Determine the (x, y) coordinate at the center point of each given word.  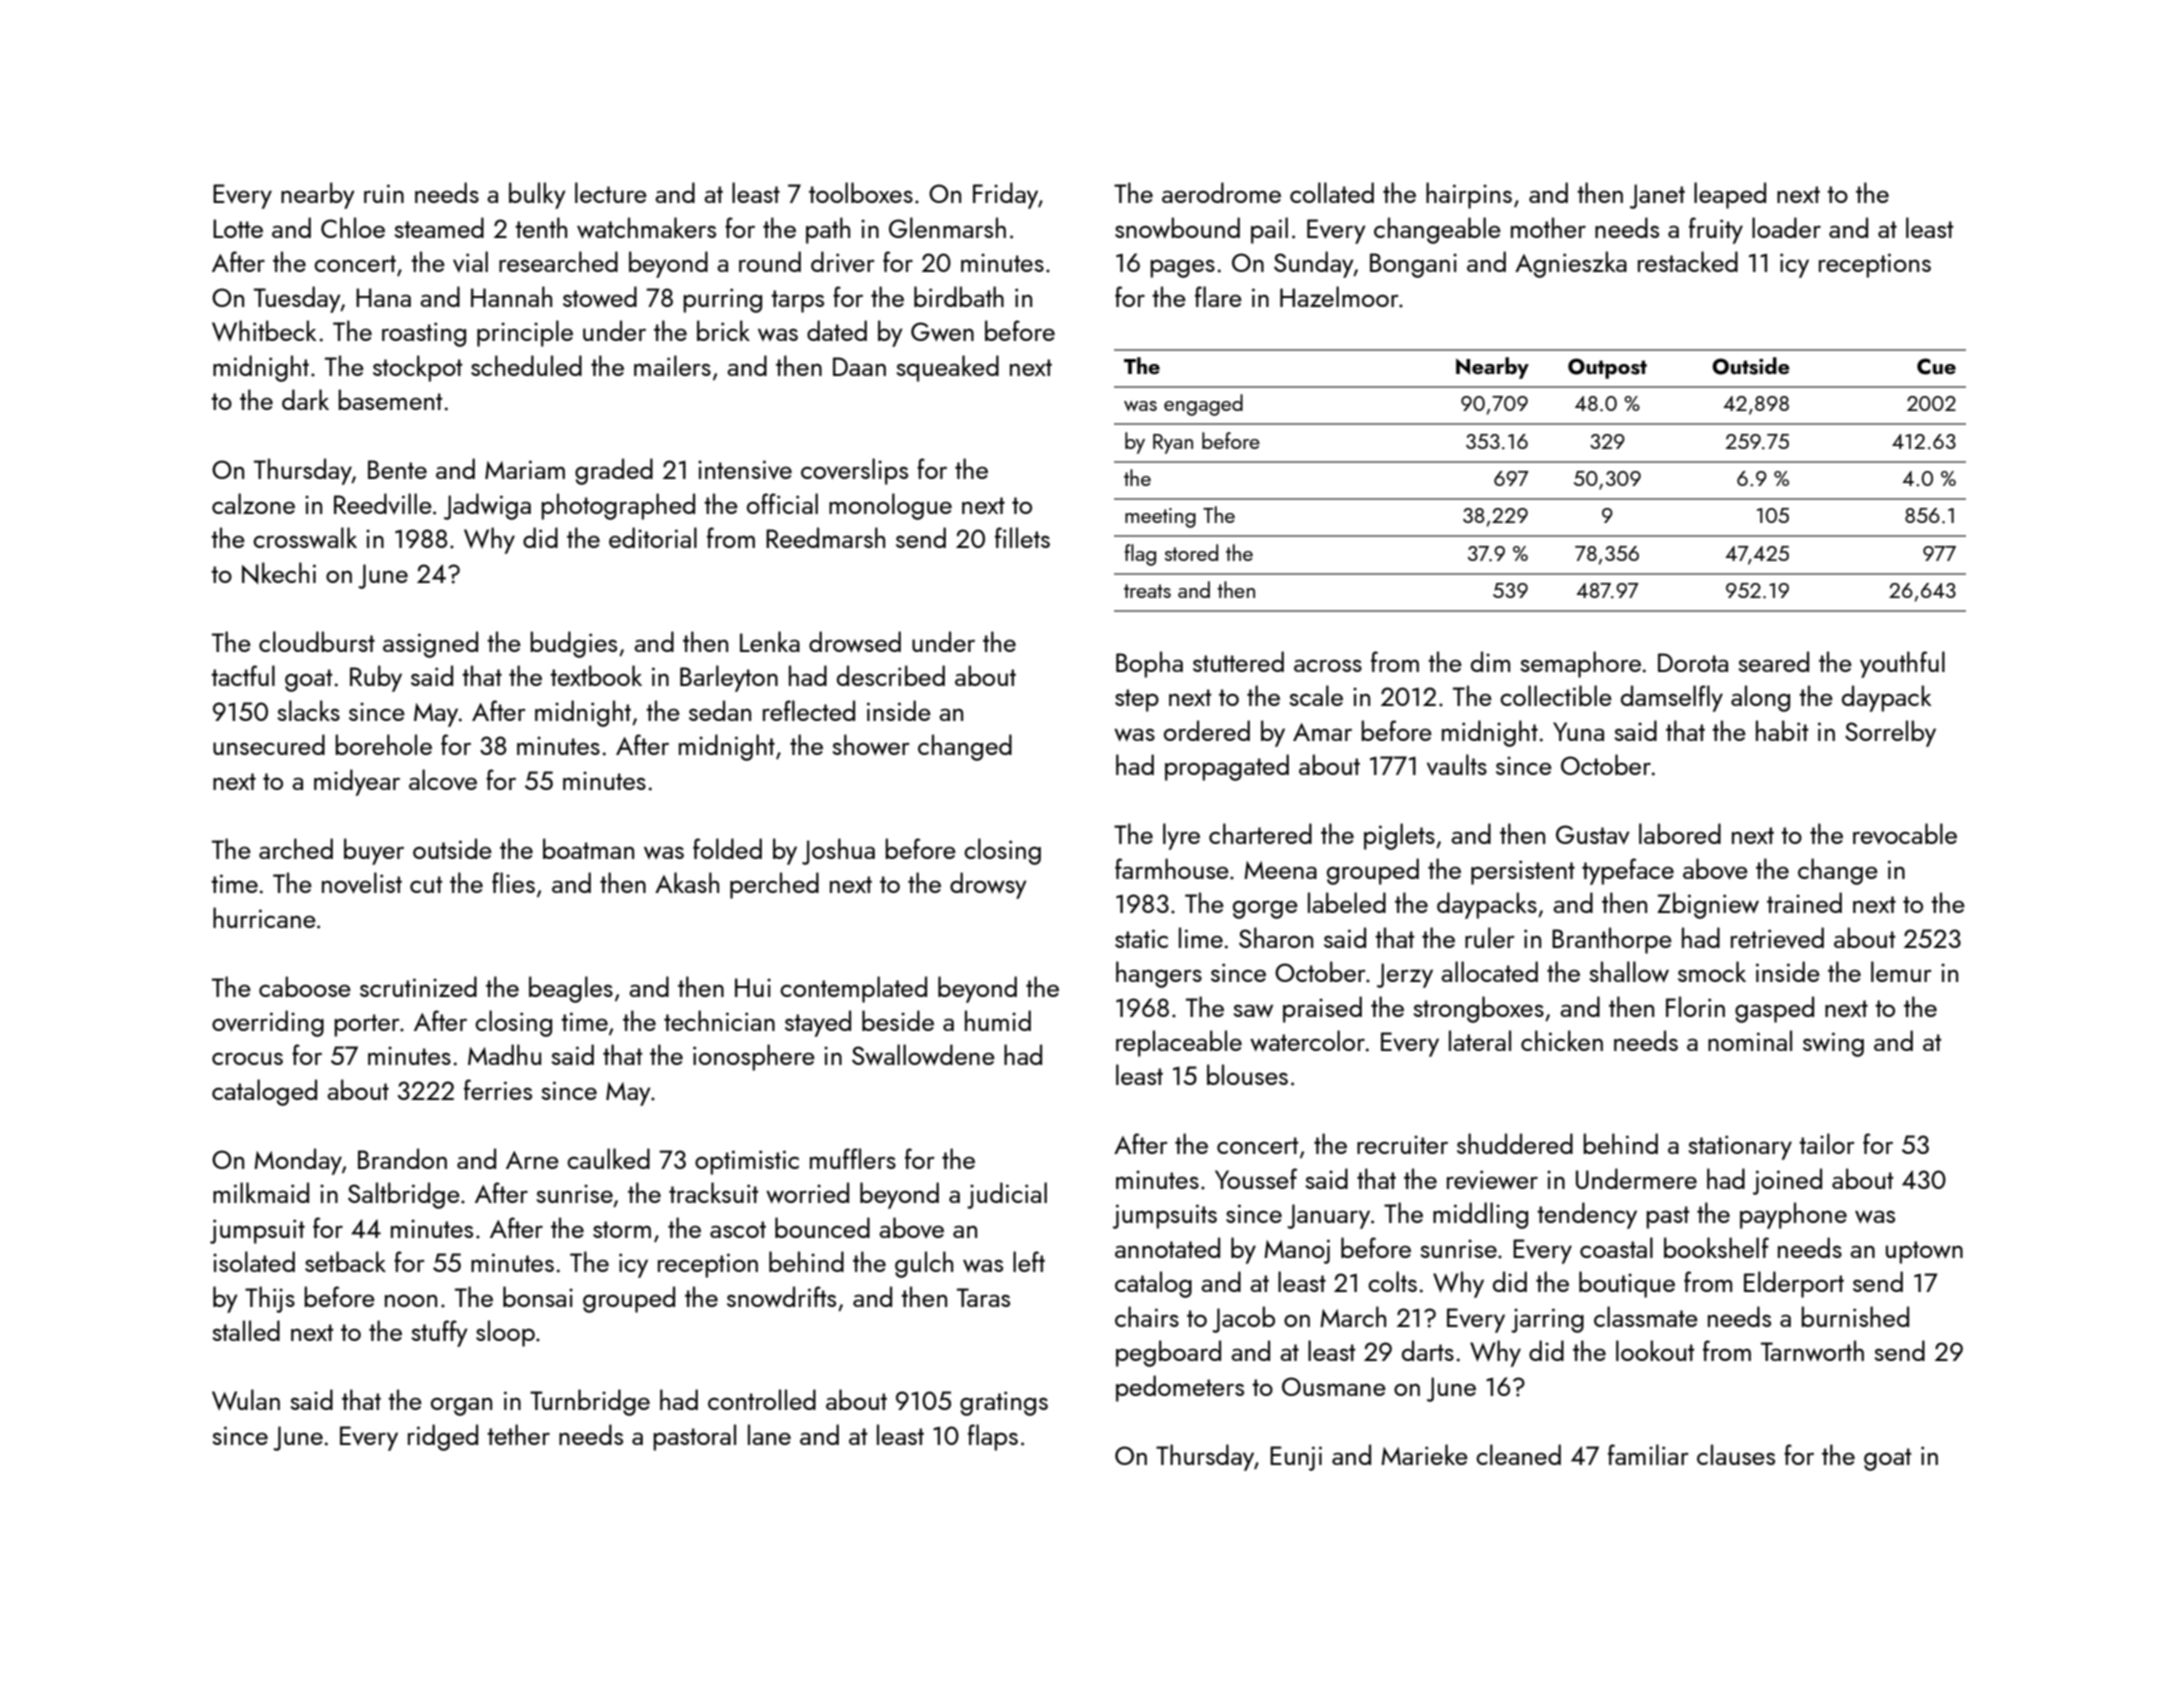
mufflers (853, 1158)
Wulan (246, 1399)
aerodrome (1221, 192)
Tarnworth (1812, 1350)
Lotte (238, 228)
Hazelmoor (1339, 296)
